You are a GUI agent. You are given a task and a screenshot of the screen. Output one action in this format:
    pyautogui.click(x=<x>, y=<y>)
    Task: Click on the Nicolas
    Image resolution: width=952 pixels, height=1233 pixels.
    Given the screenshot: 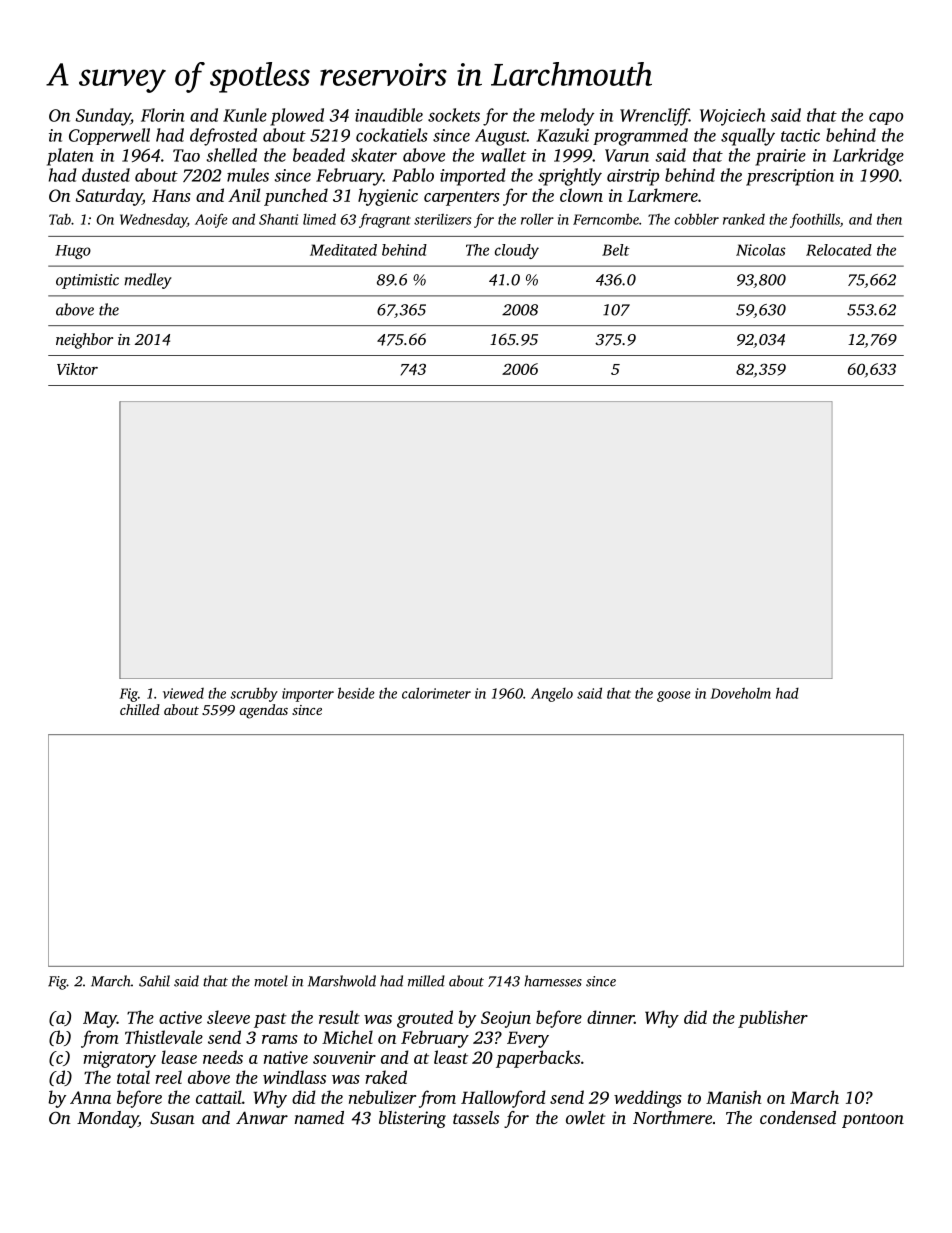 What is the action you would take?
    pyautogui.click(x=761, y=250)
